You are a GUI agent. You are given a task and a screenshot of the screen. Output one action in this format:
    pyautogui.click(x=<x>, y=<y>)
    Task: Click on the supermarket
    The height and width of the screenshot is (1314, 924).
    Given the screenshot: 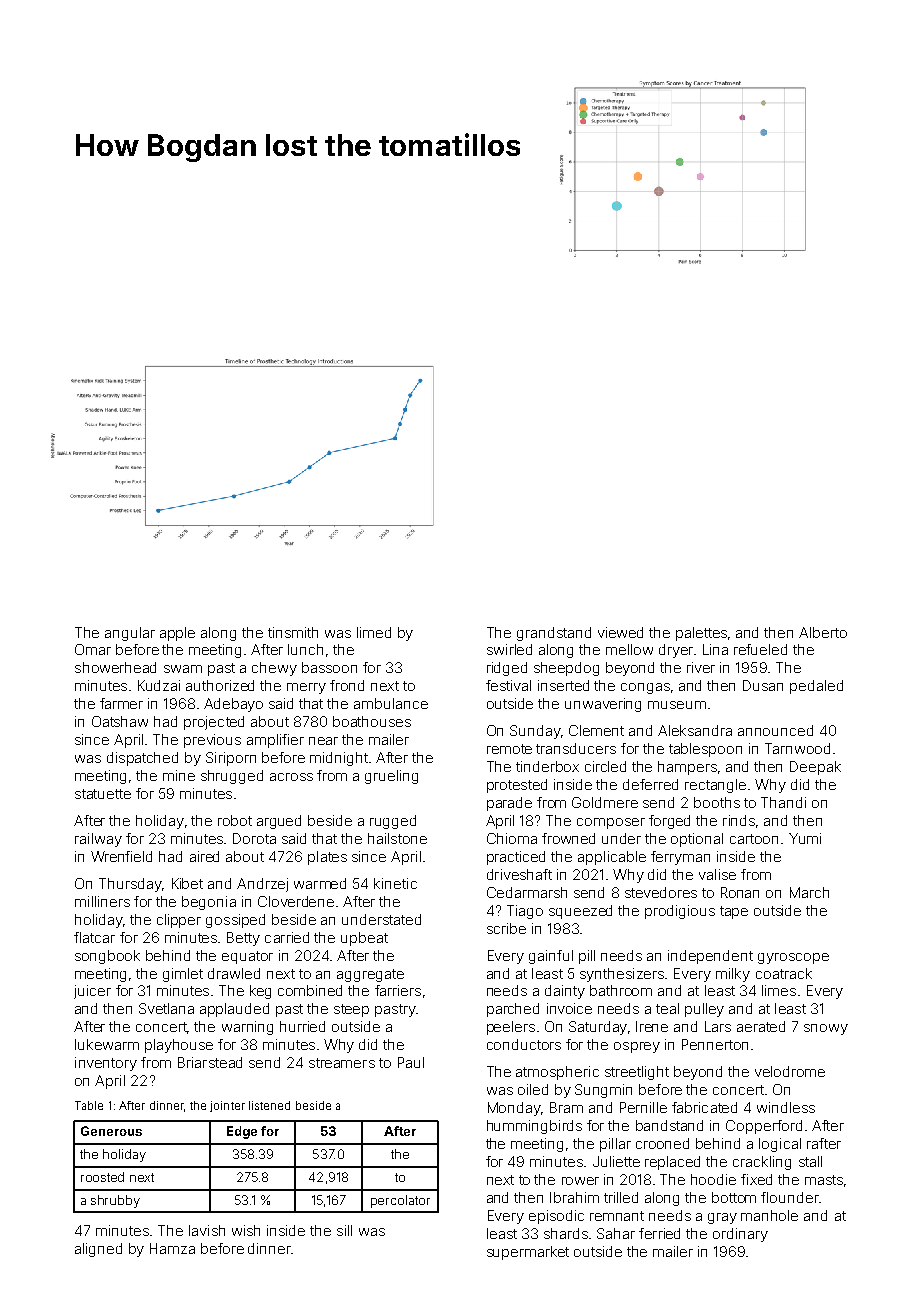 What is the action you would take?
    pyautogui.click(x=528, y=1253)
